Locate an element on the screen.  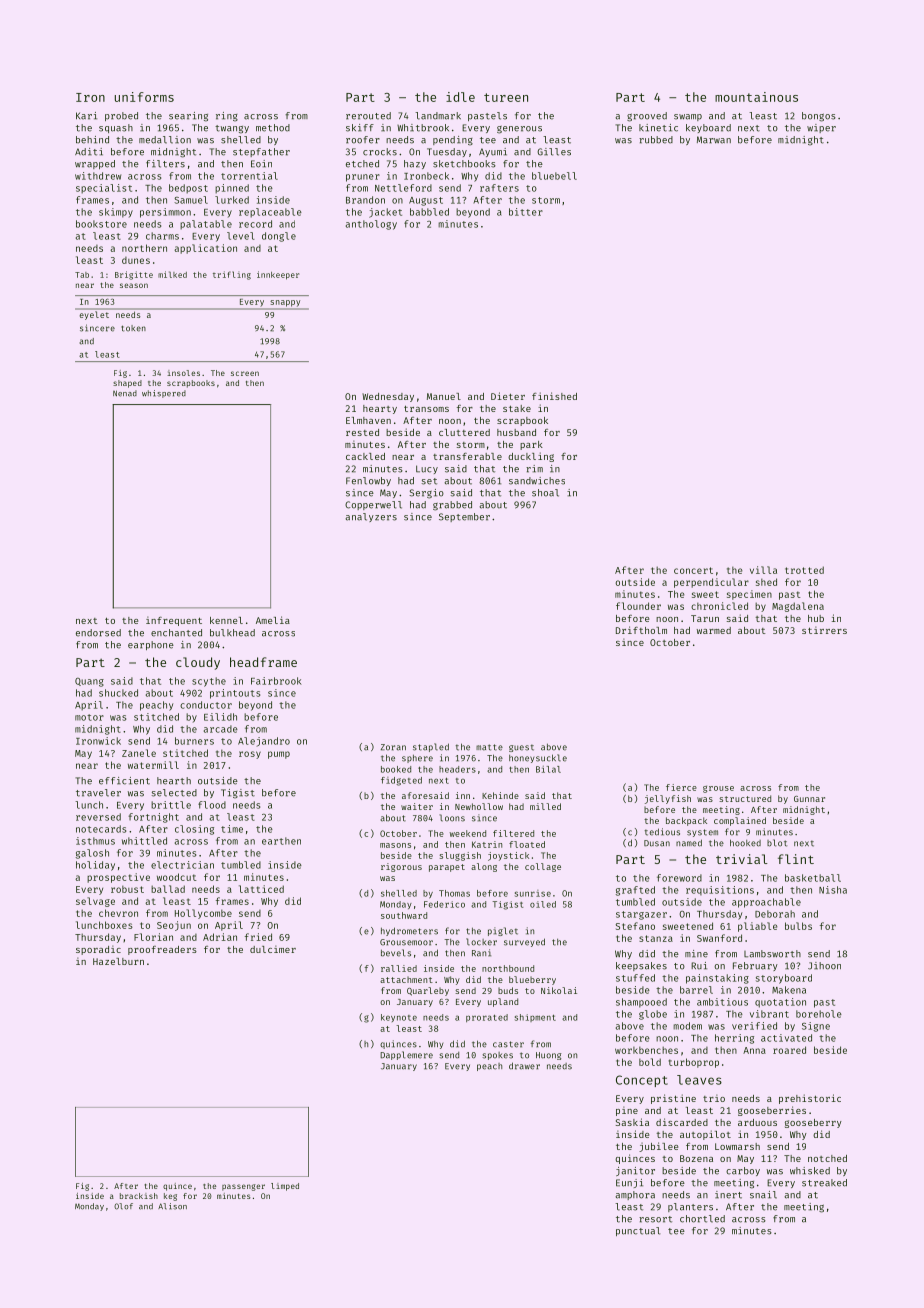
Eilidh is located at coordinates (220, 717).
